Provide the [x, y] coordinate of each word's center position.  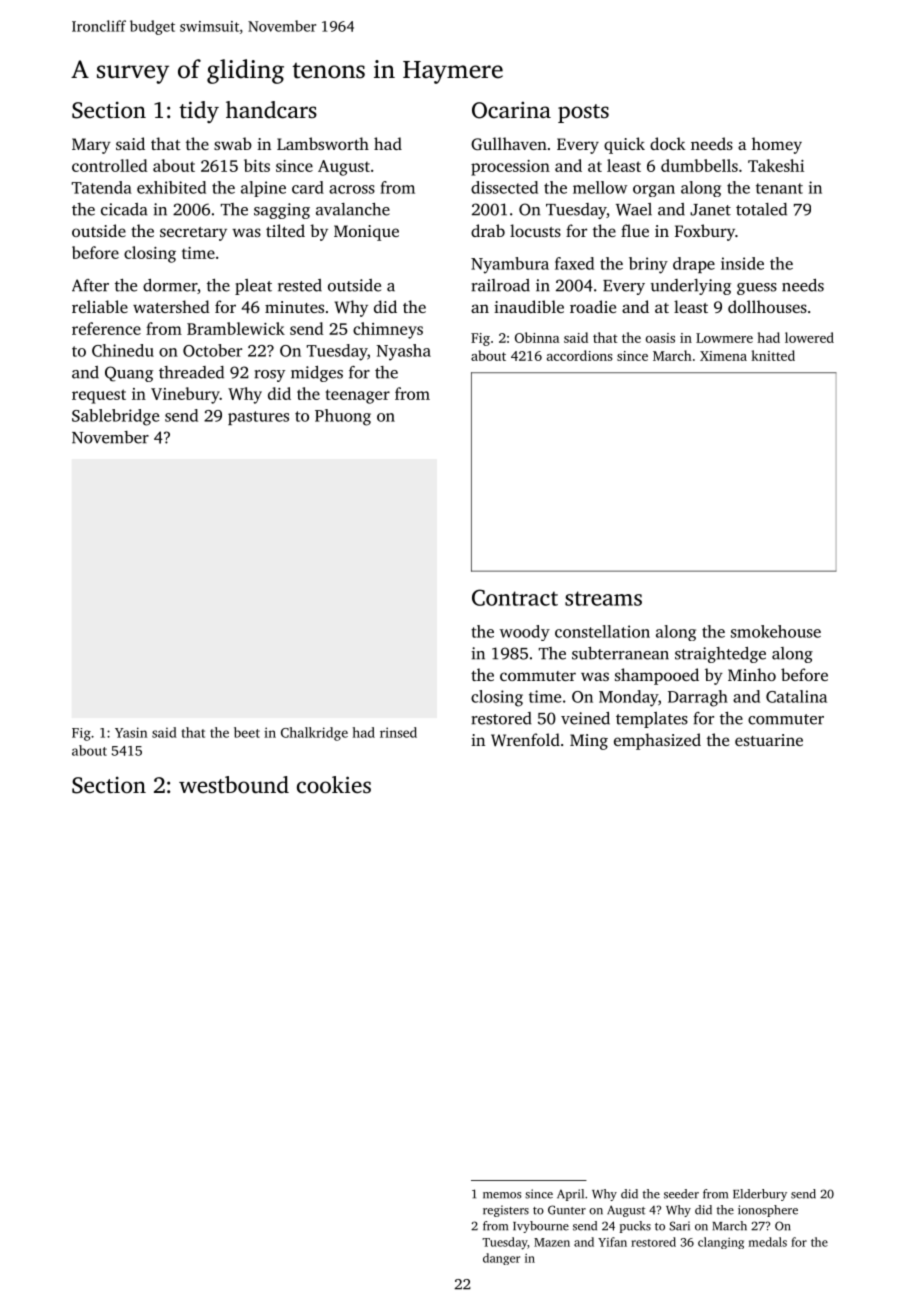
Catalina [796, 696]
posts [583, 113]
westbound [234, 785]
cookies [334, 785]
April [570, 1195]
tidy [199, 112]
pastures [258, 418]
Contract [515, 597]
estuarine [769, 740]
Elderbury [760, 1195]
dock [668, 143]
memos [502, 1195]
